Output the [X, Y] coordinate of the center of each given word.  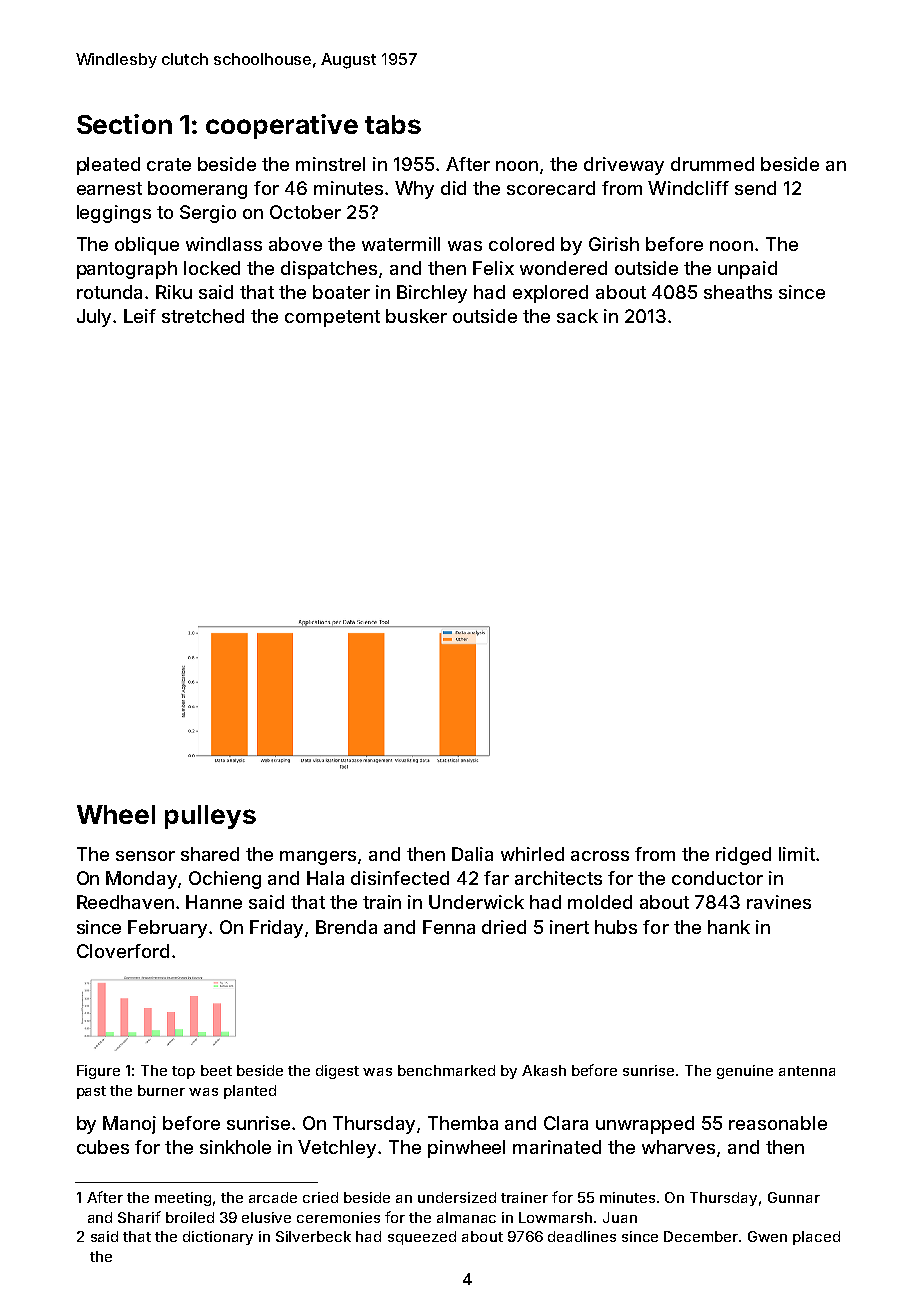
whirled [532, 854]
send [755, 188]
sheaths [738, 292]
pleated [108, 166]
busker [416, 316]
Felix [493, 268]
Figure [98, 1072]
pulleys [210, 817]
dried [504, 927]
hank [729, 927]
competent [332, 318]
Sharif [139, 1217]
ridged [743, 856]
